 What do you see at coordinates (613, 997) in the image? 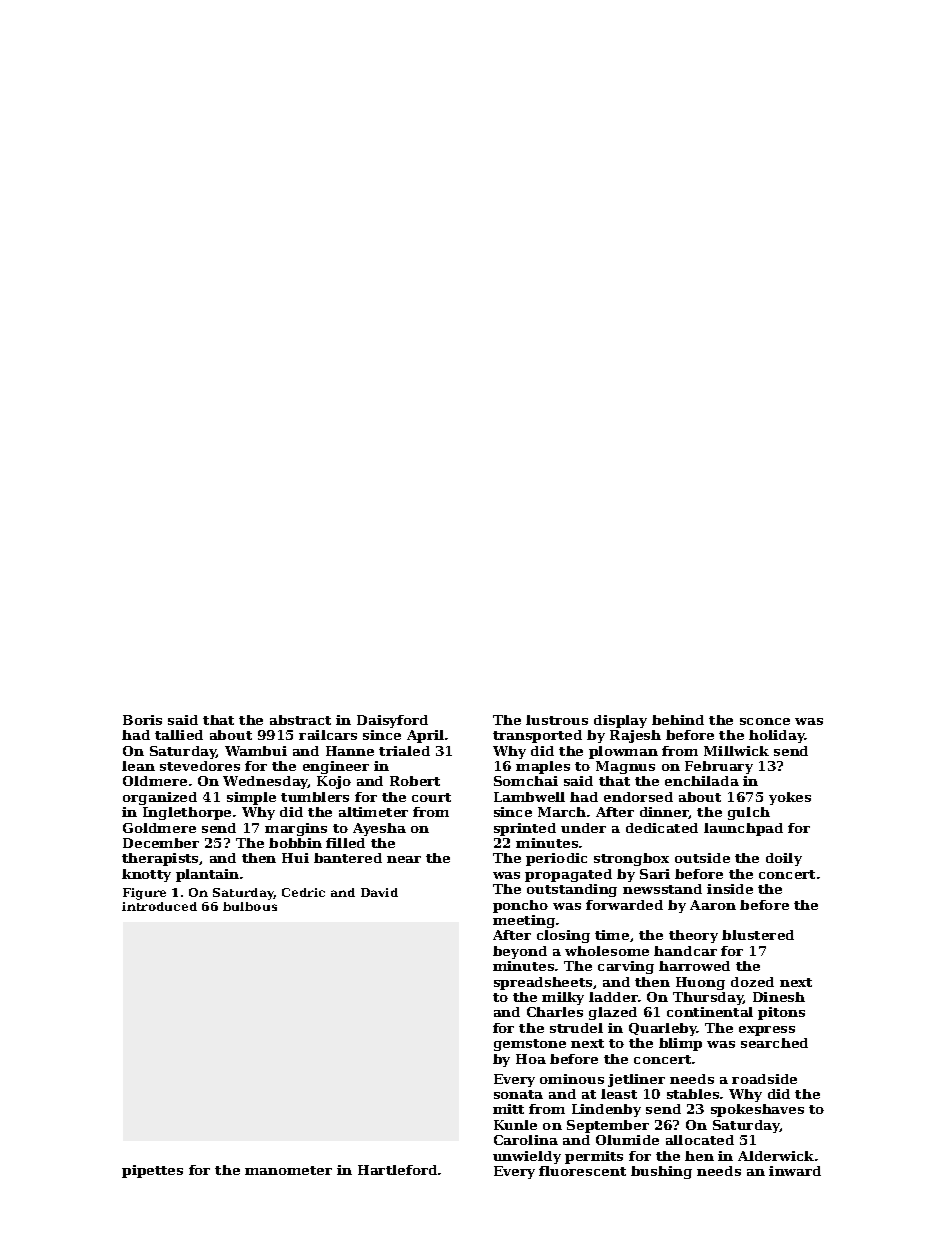
I see `ladder` at bounding box center [613, 997].
